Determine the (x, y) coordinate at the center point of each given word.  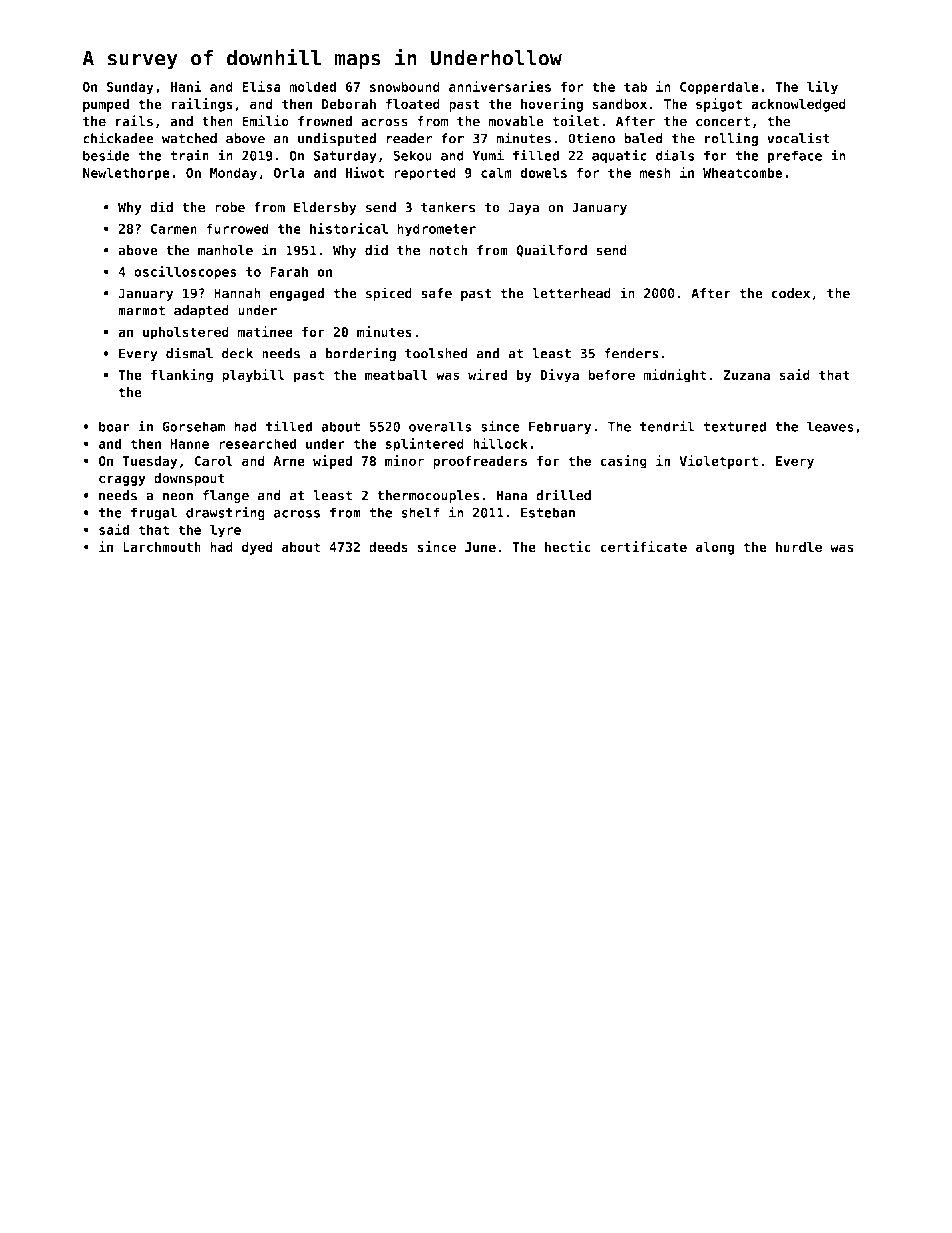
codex (790, 293)
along (714, 548)
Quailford (551, 250)
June (480, 547)
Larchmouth (162, 546)
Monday (233, 174)
